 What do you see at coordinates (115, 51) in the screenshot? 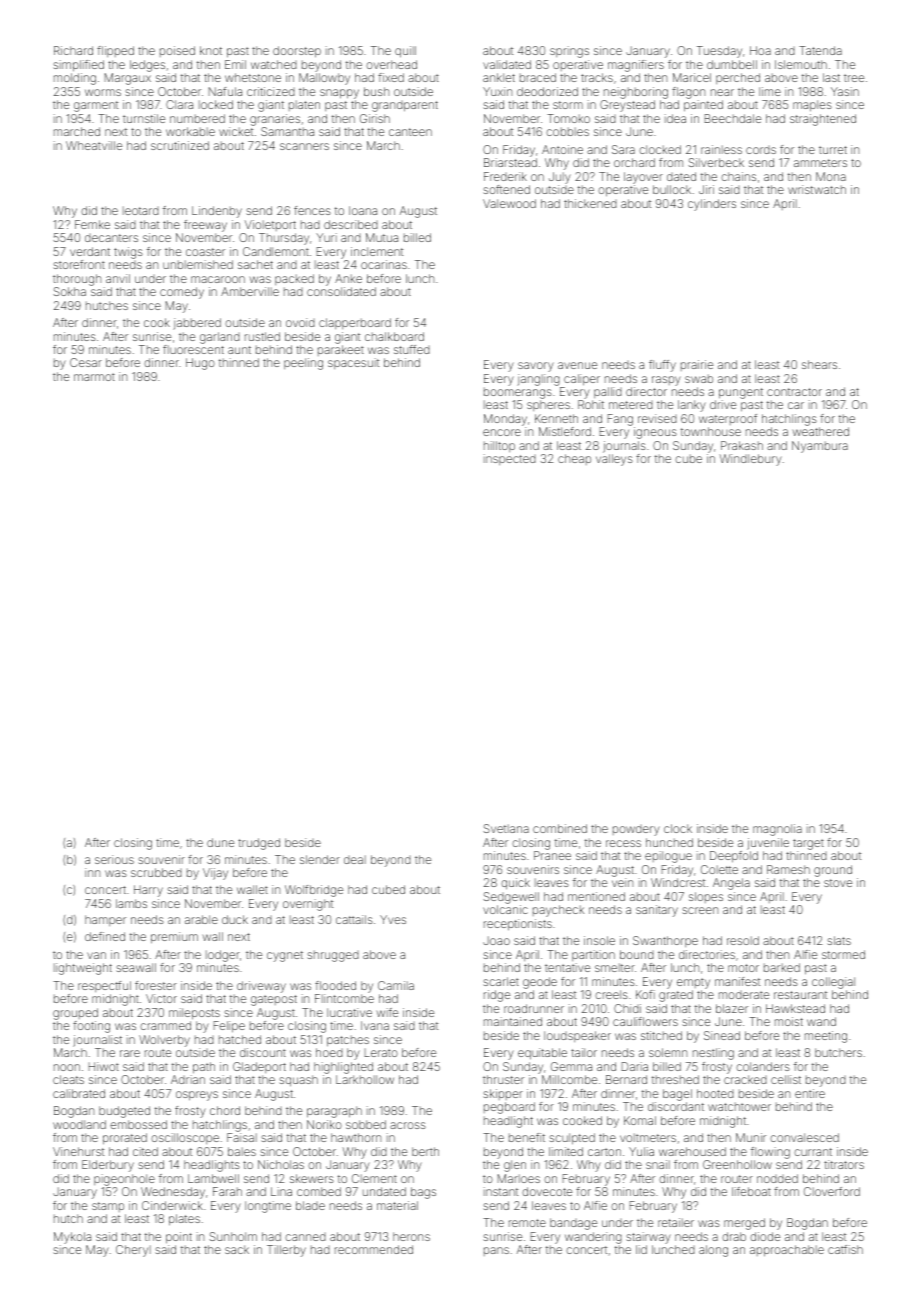
I see `flipped` at bounding box center [115, 51].
